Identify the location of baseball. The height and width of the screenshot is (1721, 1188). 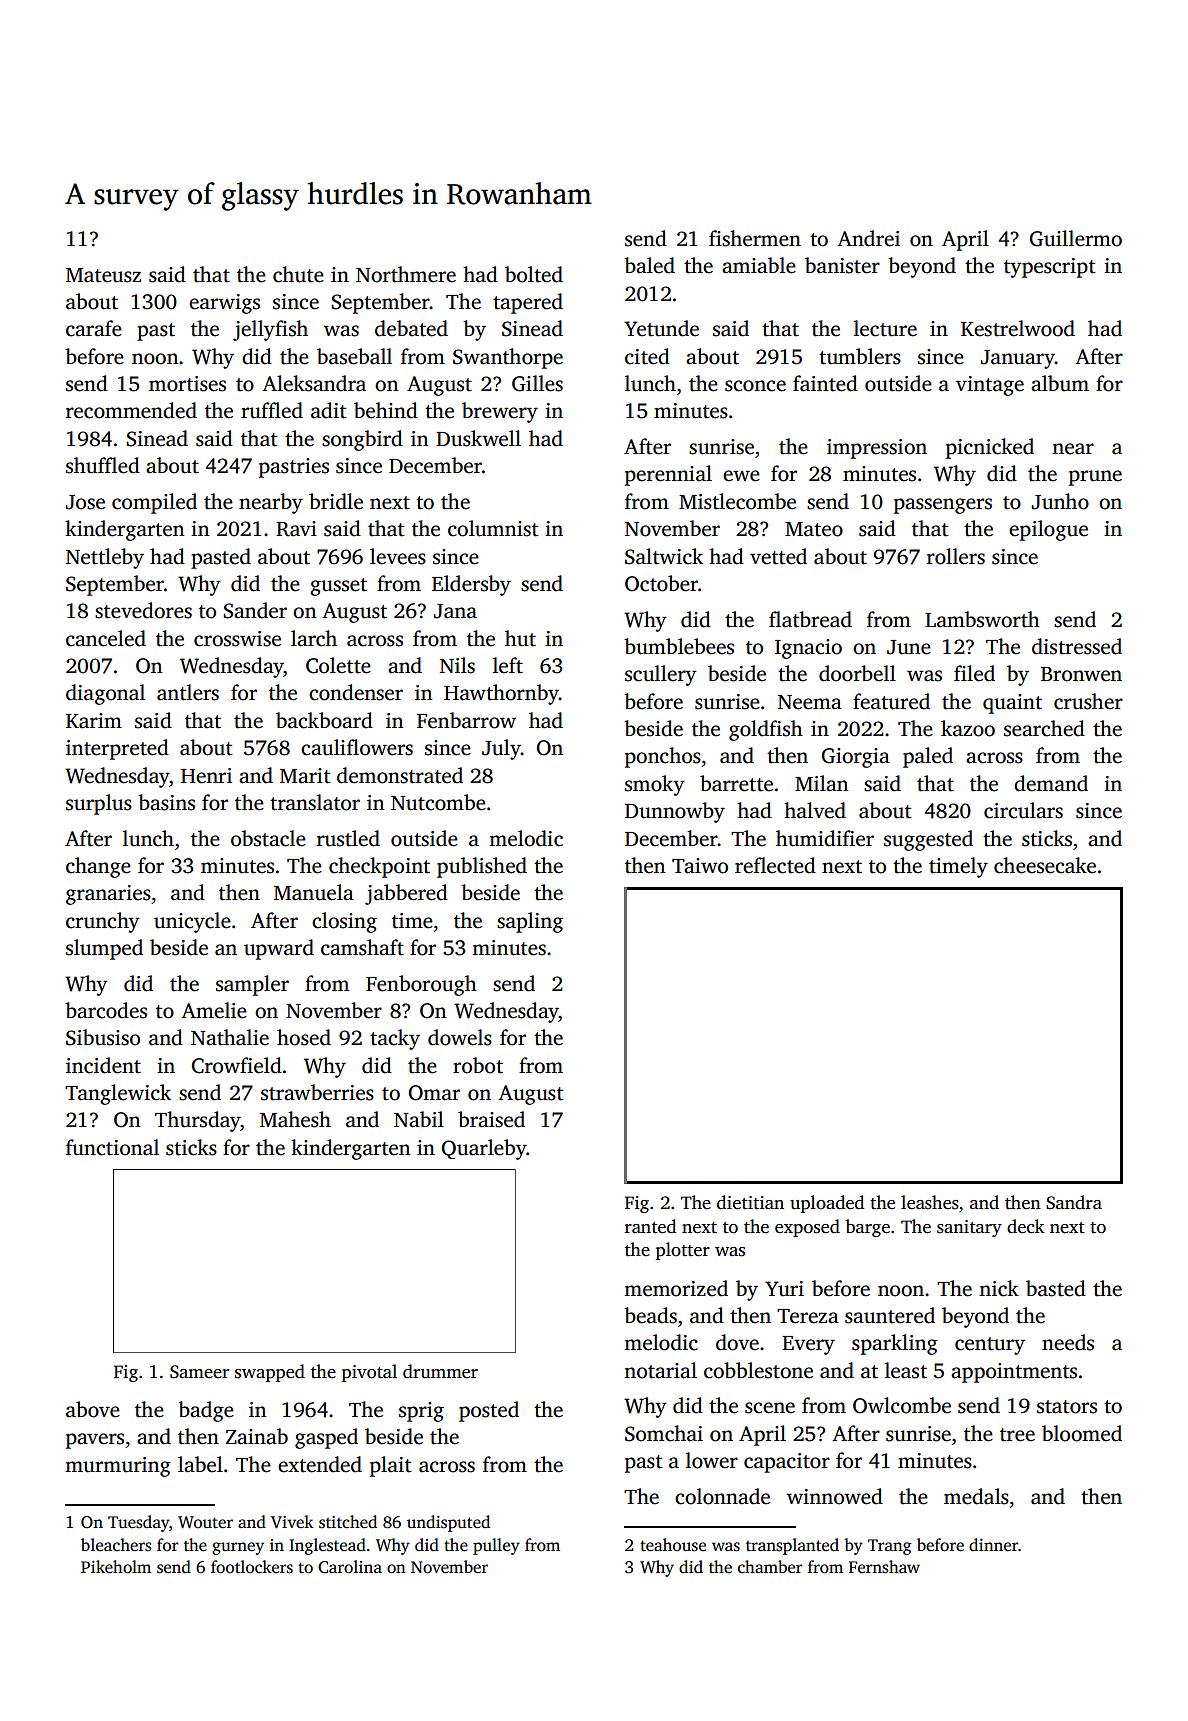
(354, 356).
